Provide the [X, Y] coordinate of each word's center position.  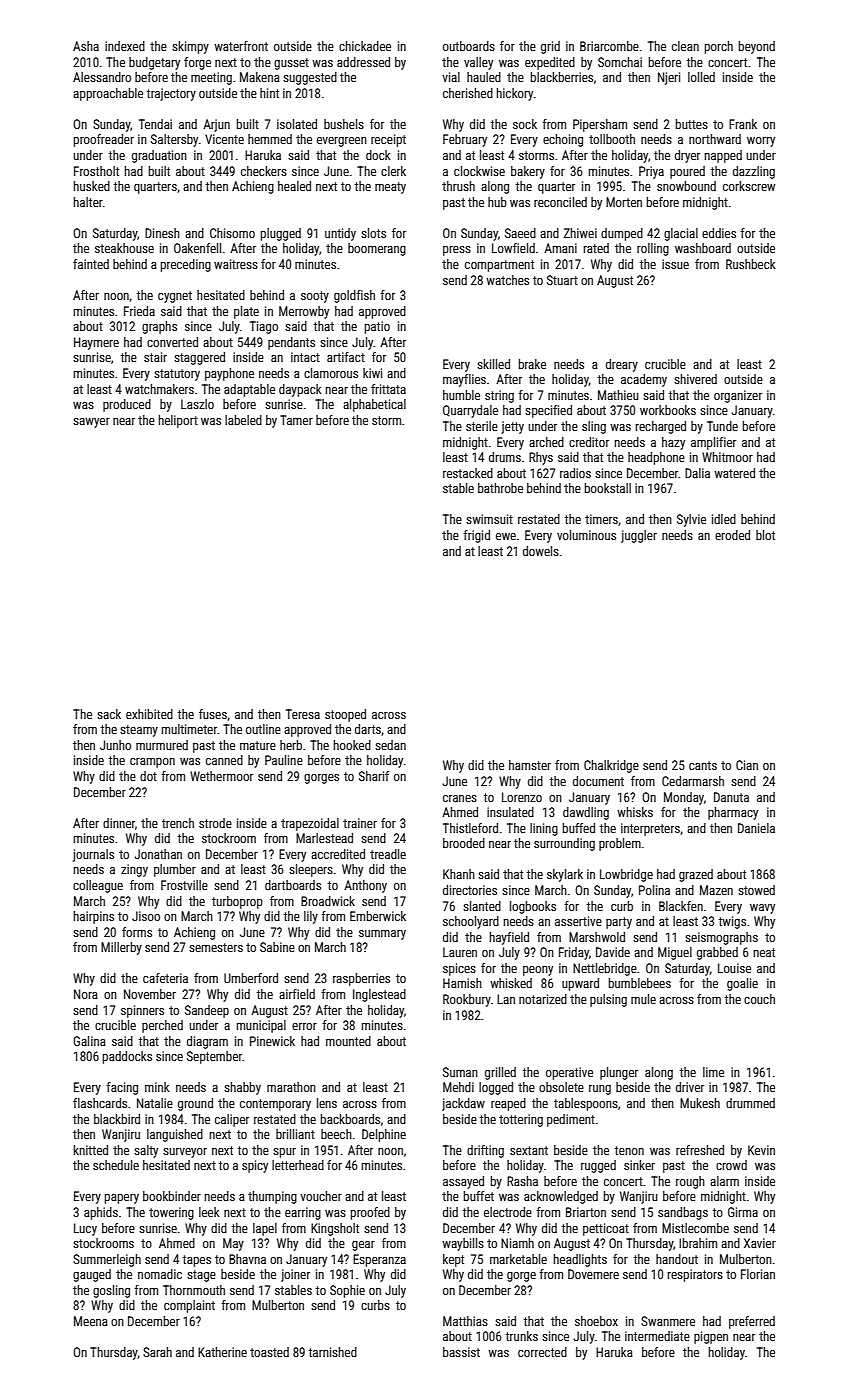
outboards [469, 46]
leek [209, 1212]
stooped [345, 715]
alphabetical [374, 405]
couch [759, 999]
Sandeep [207, 1011]
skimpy [190, 47]
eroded [732, 535]
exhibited [149, 714]
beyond [757, 47]
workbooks [668, 410]
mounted [348, 1041]
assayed [463, 1182]
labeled [243, 420]
